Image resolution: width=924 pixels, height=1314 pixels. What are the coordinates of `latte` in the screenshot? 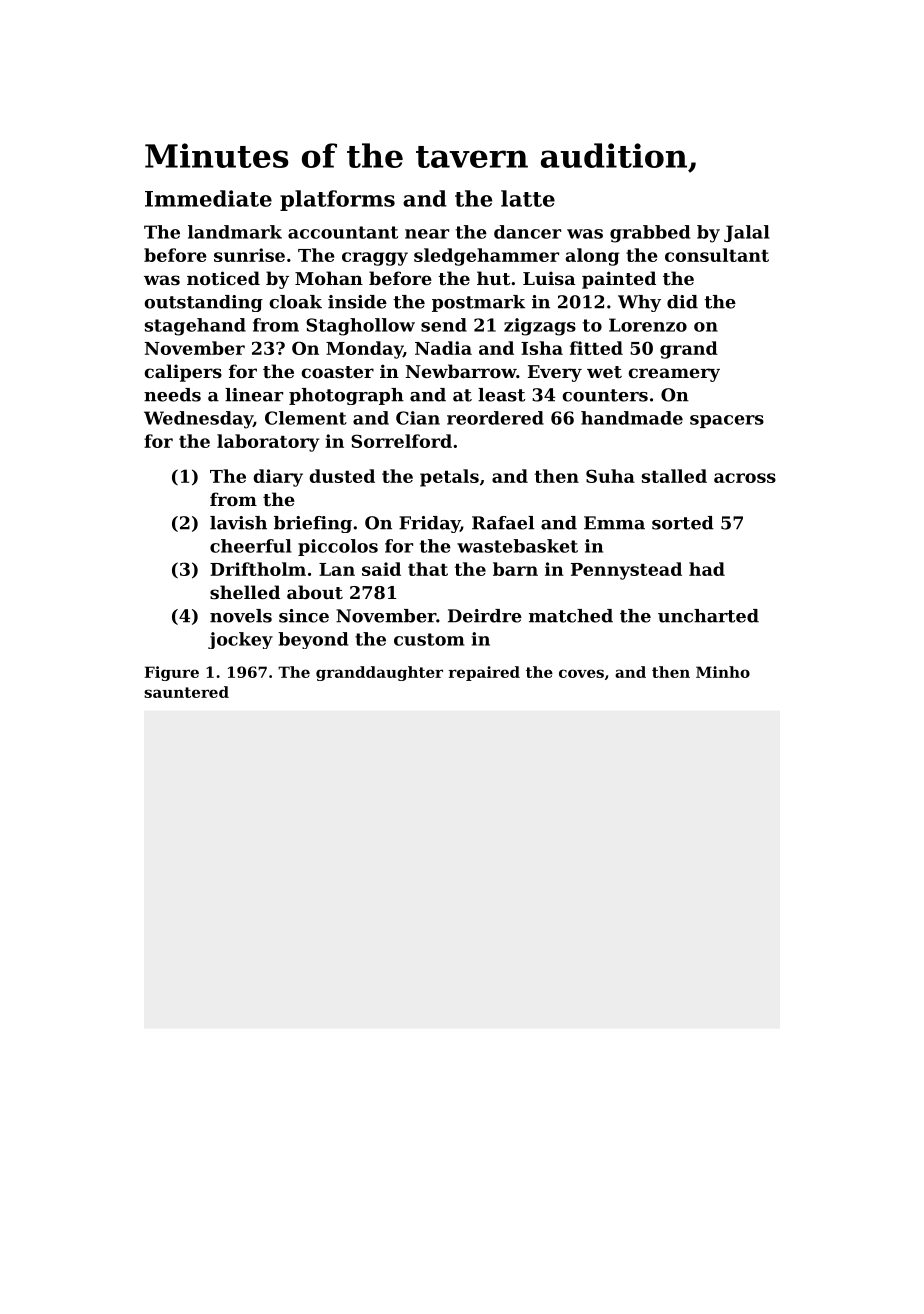 It's located at (528, 198).
